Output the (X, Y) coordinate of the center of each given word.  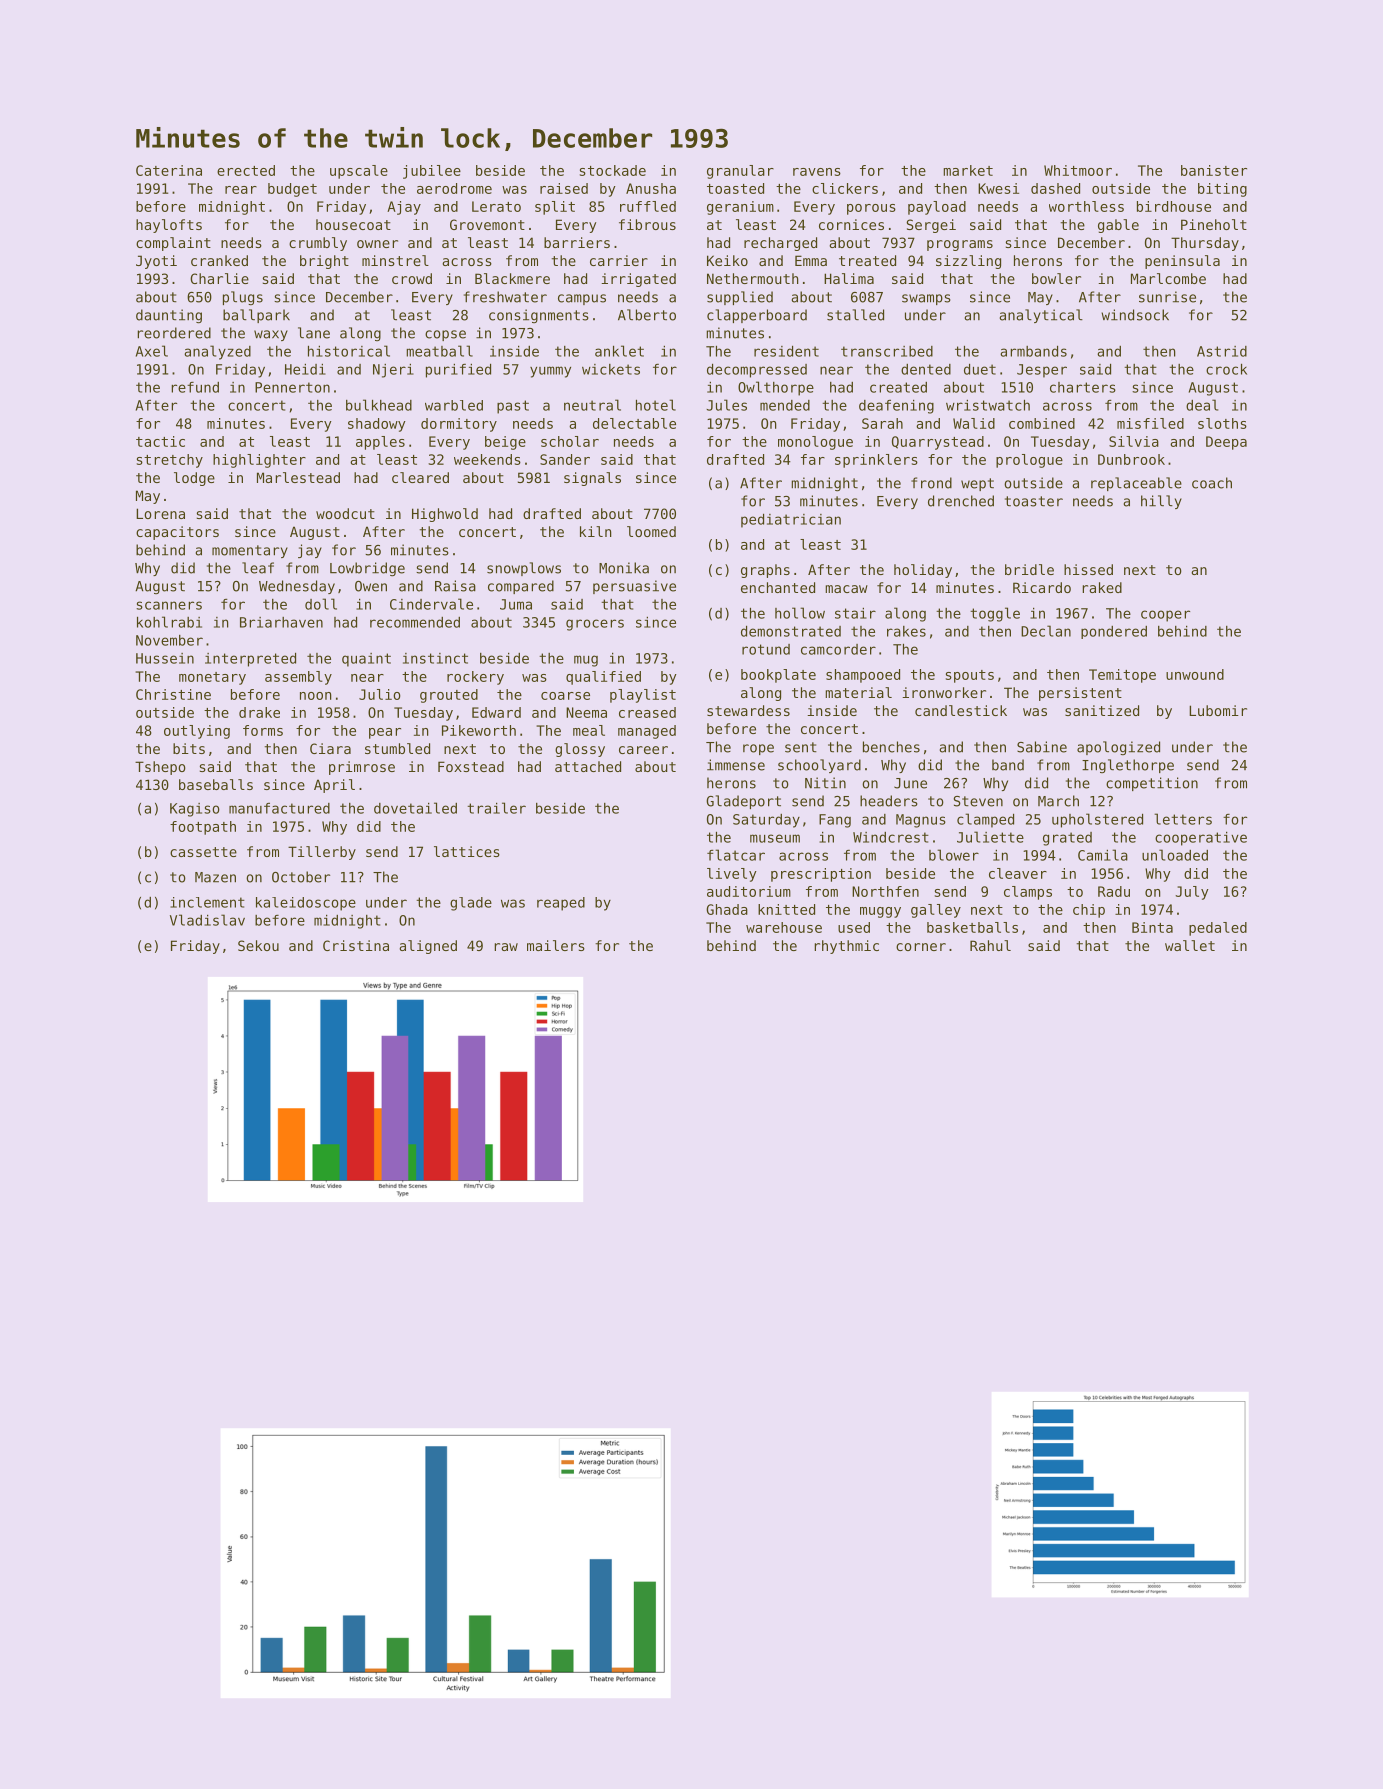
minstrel (395, 260)
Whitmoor (1078, 170)
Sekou (258, 945)
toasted (735, 188)
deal (1202, 405)
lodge (194, 479)
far (813, 459)
